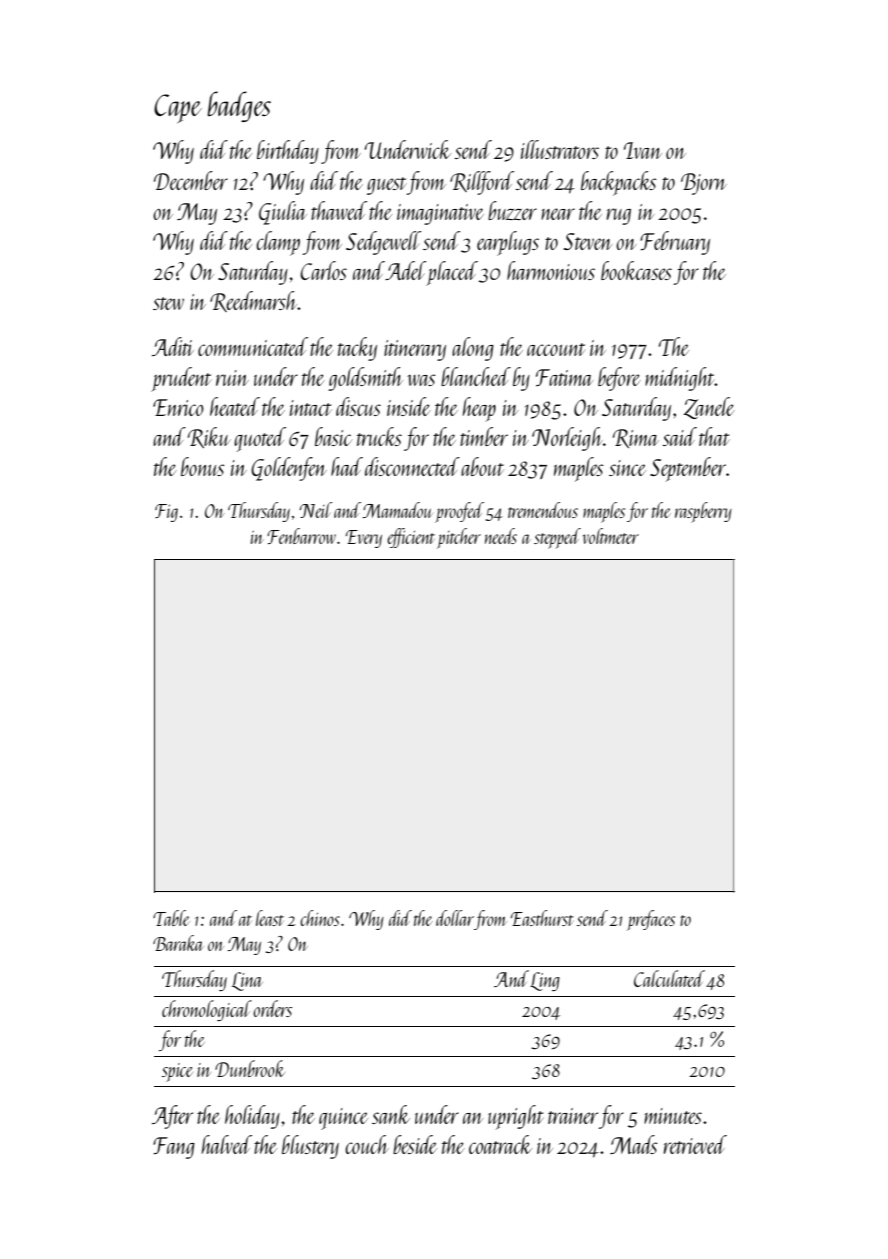 The width and height of the document is (888, 1259). What do you see at coordinates (634, 1144) in the document?
I see `Mads` at bounding box center [634, 1144].
